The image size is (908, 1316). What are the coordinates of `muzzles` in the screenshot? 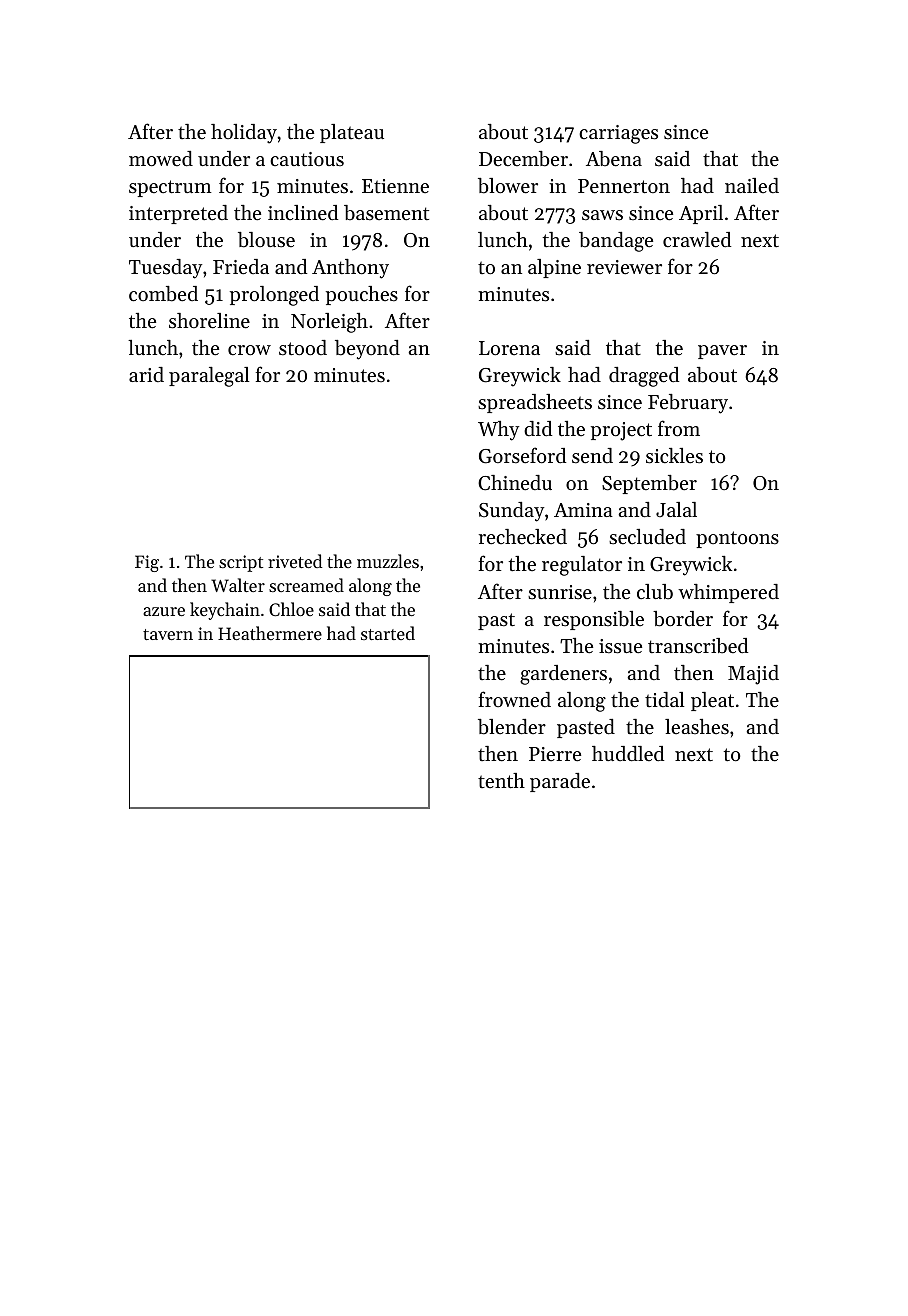 It's located at (388, 561).
